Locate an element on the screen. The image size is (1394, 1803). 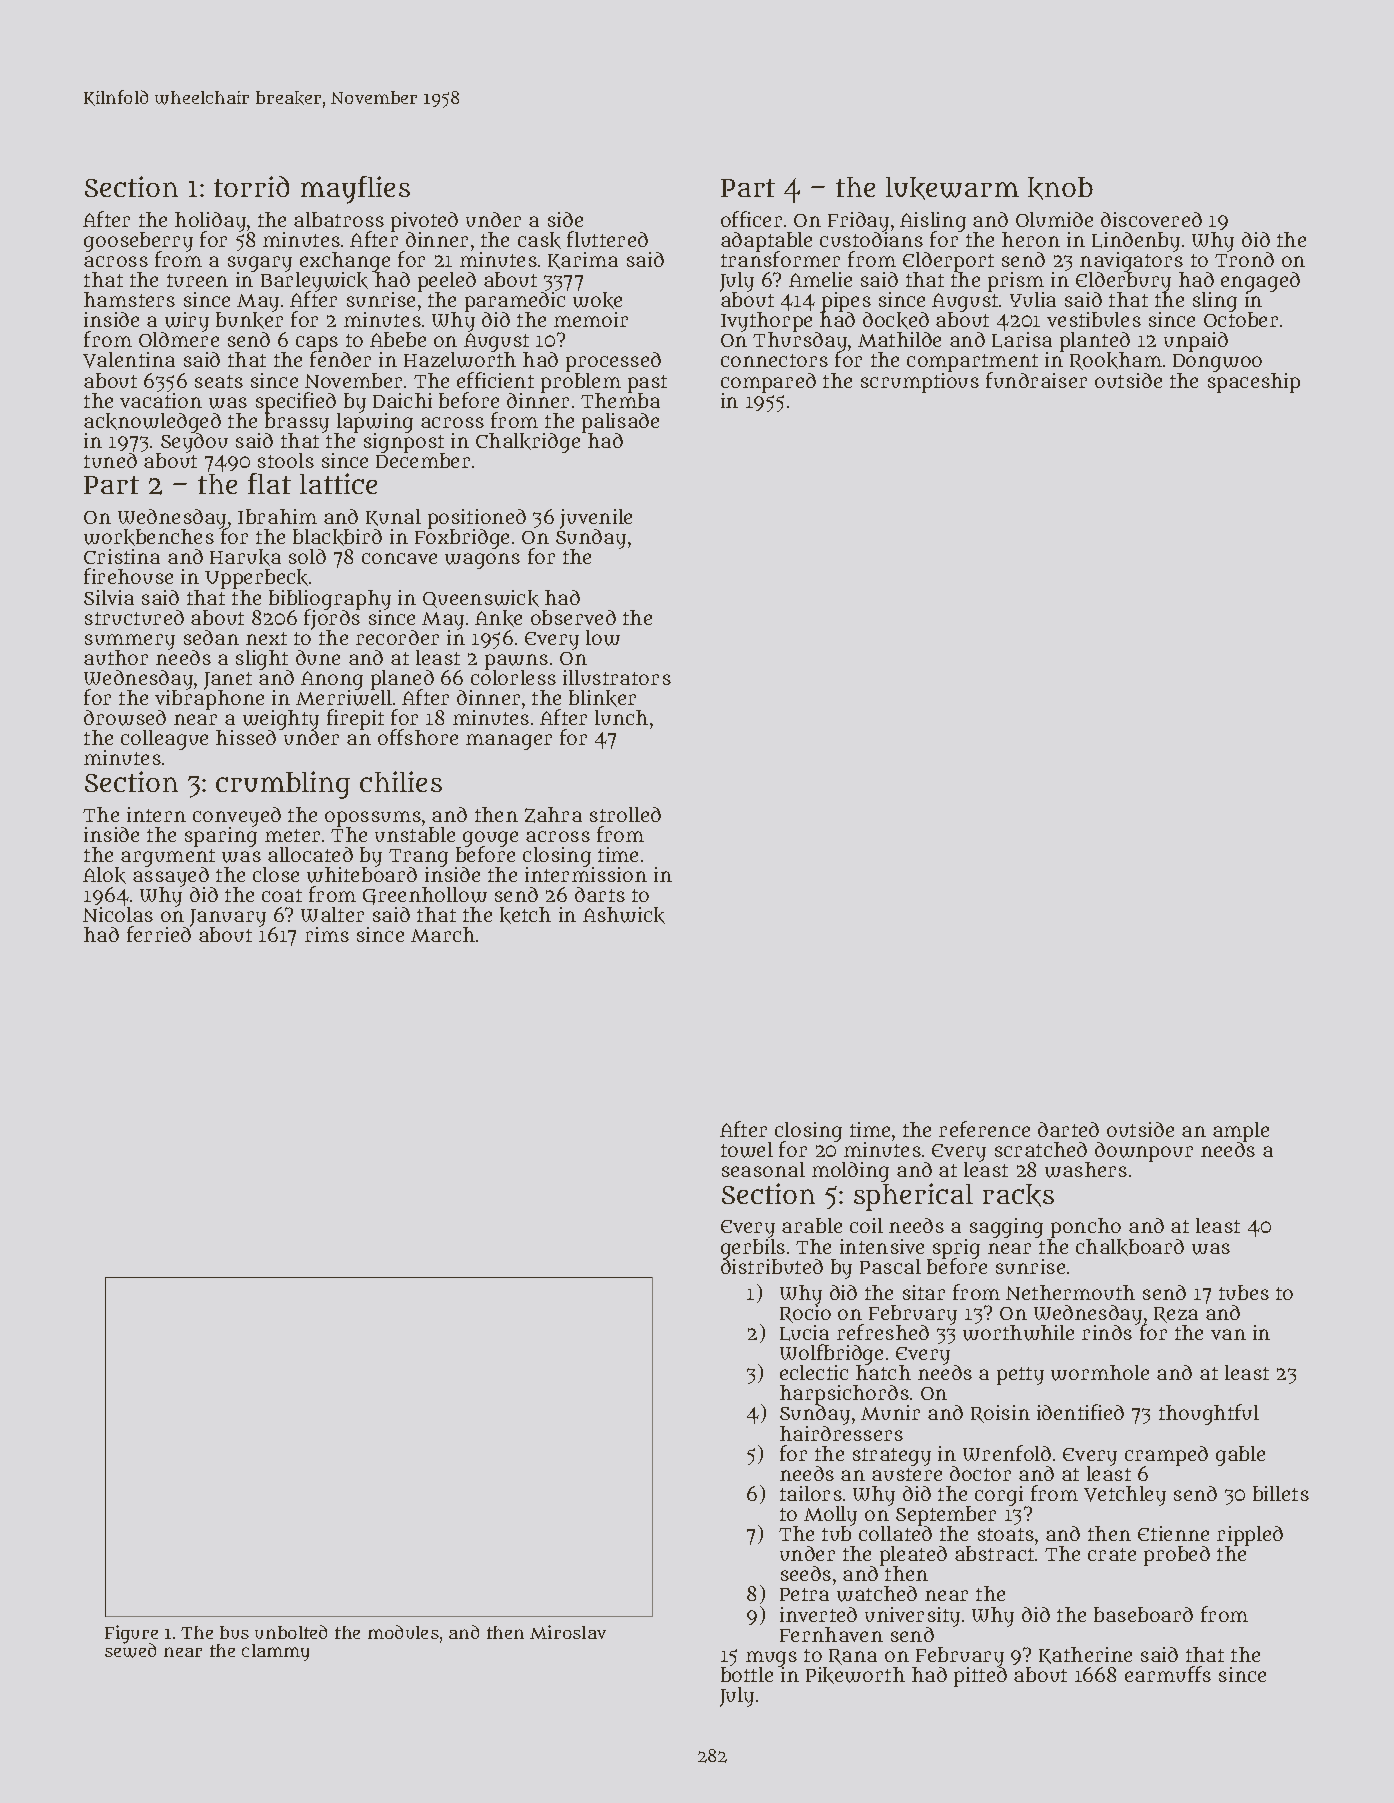
bottle is located at coordinates (747, 1674).
